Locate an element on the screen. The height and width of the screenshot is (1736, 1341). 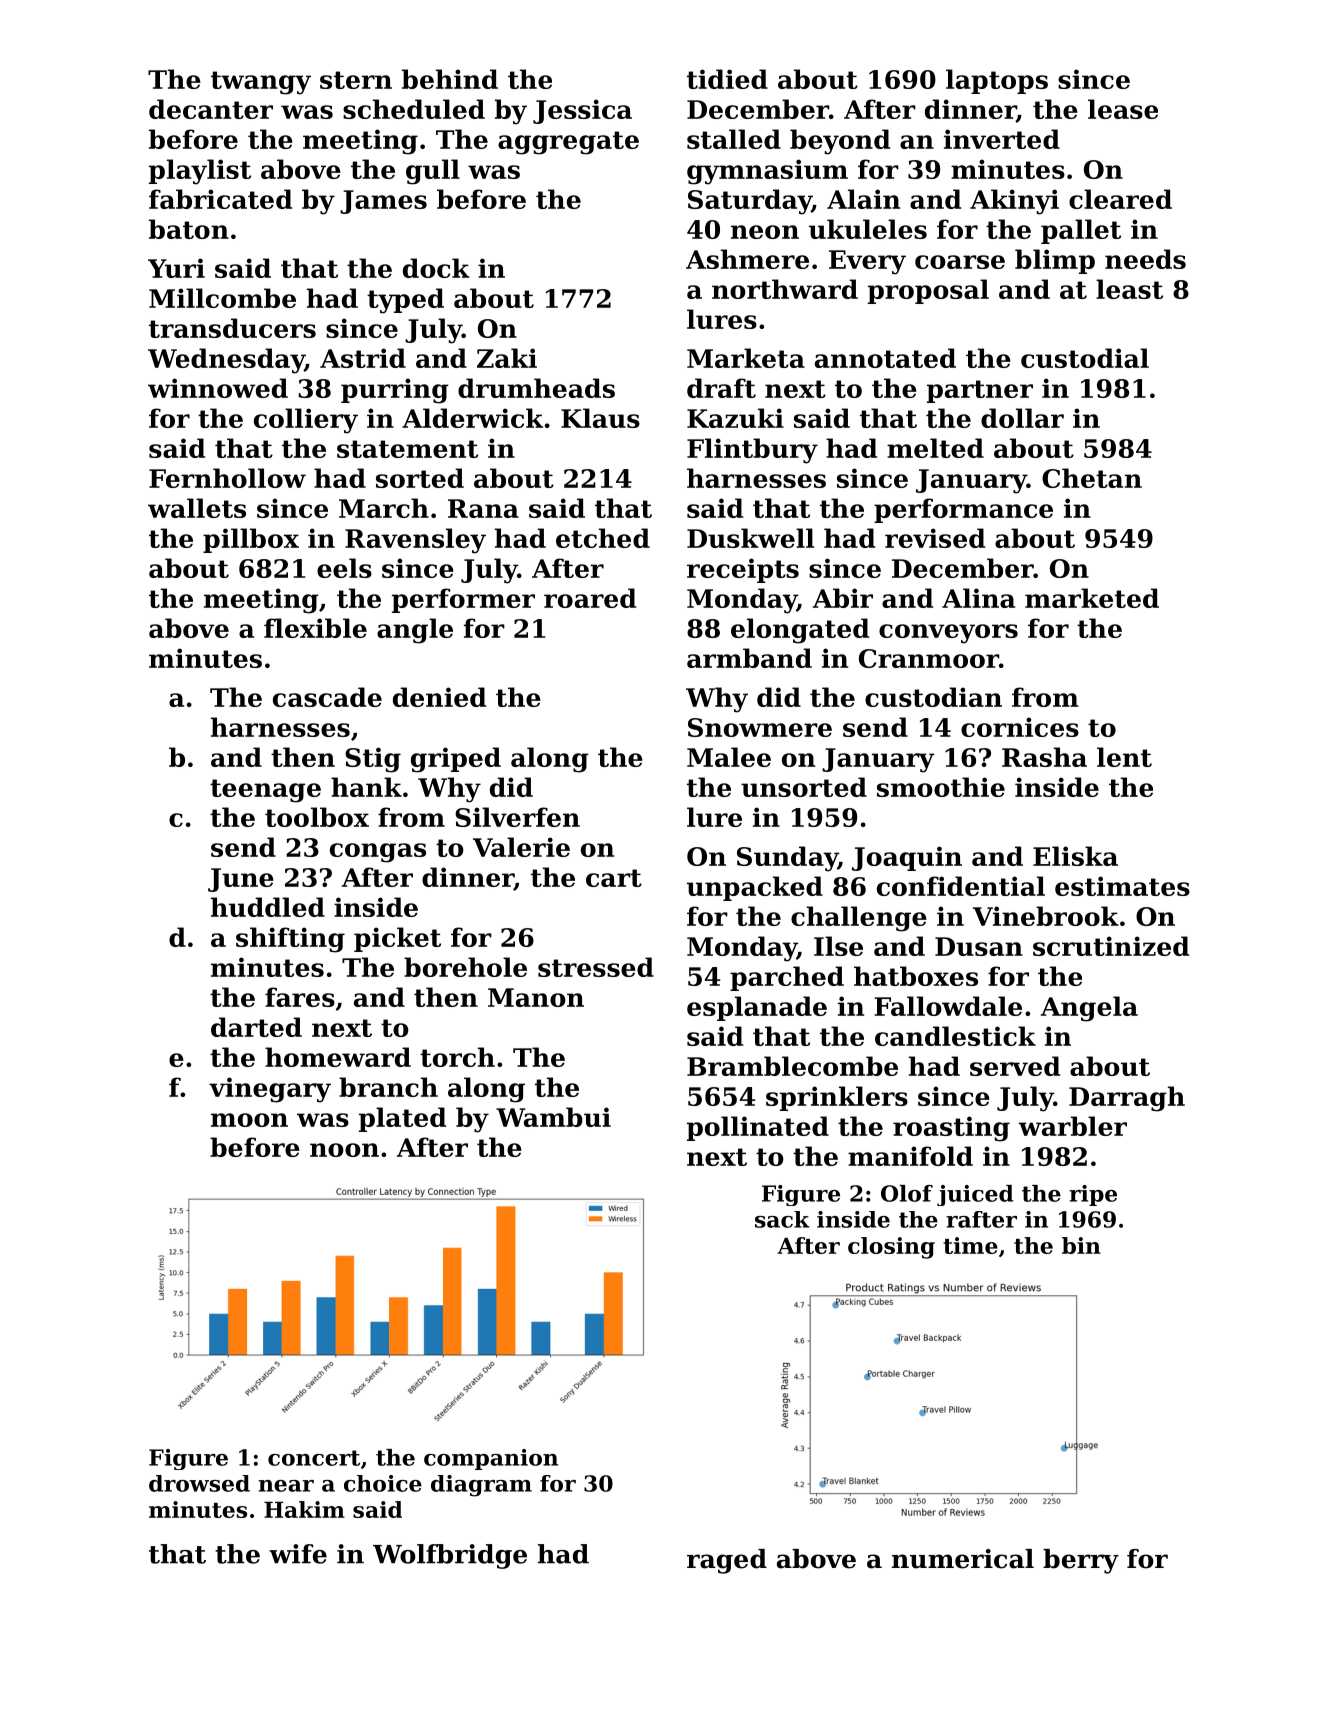
Fallowdale is located at coordinates (948, 1006).
